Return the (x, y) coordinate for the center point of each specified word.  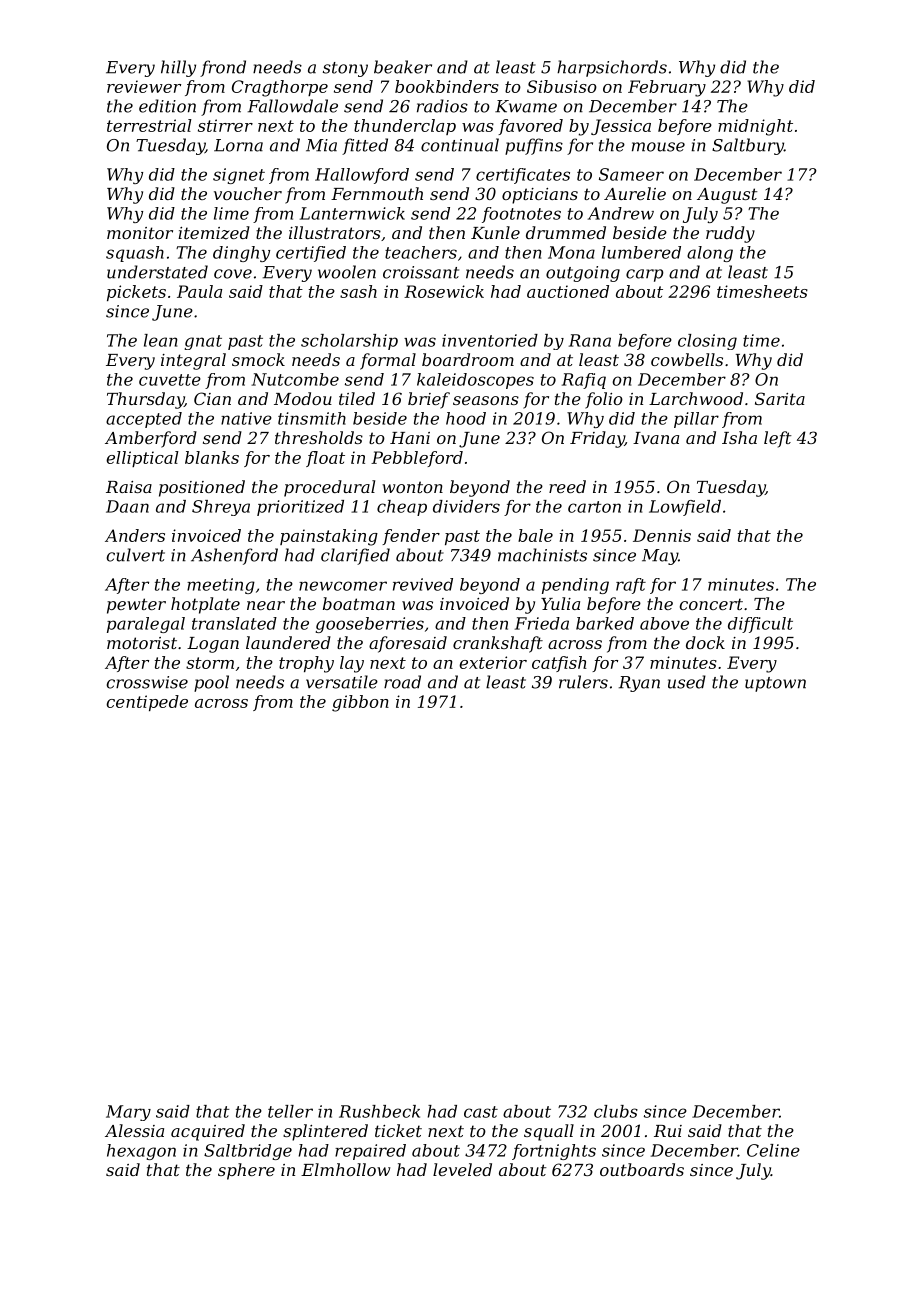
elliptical (142, 459)
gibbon (360, 703)
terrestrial (149, 125)
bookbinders (447, 86)
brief (429, 400)
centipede (147, 703)
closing (707, 342)
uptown (775, 684)
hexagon (141, 1152)
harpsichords (612, 68)
